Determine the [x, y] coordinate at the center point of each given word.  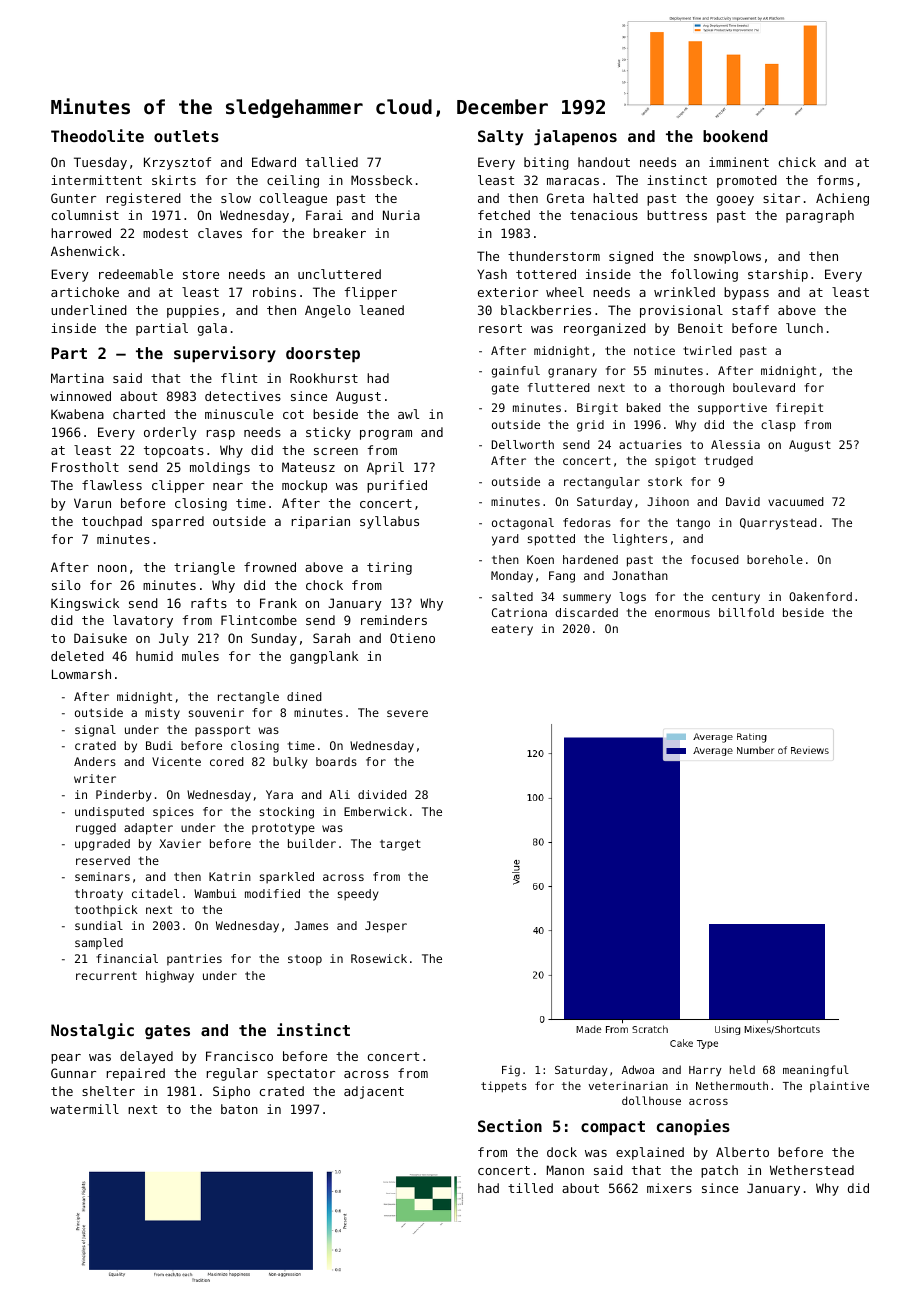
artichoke [85, 292]
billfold [746, 612]
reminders [394, 620]
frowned [270, 567]
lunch [804, 328]
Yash [492, 274]
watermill [84, 1109]
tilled [530, 1188]
